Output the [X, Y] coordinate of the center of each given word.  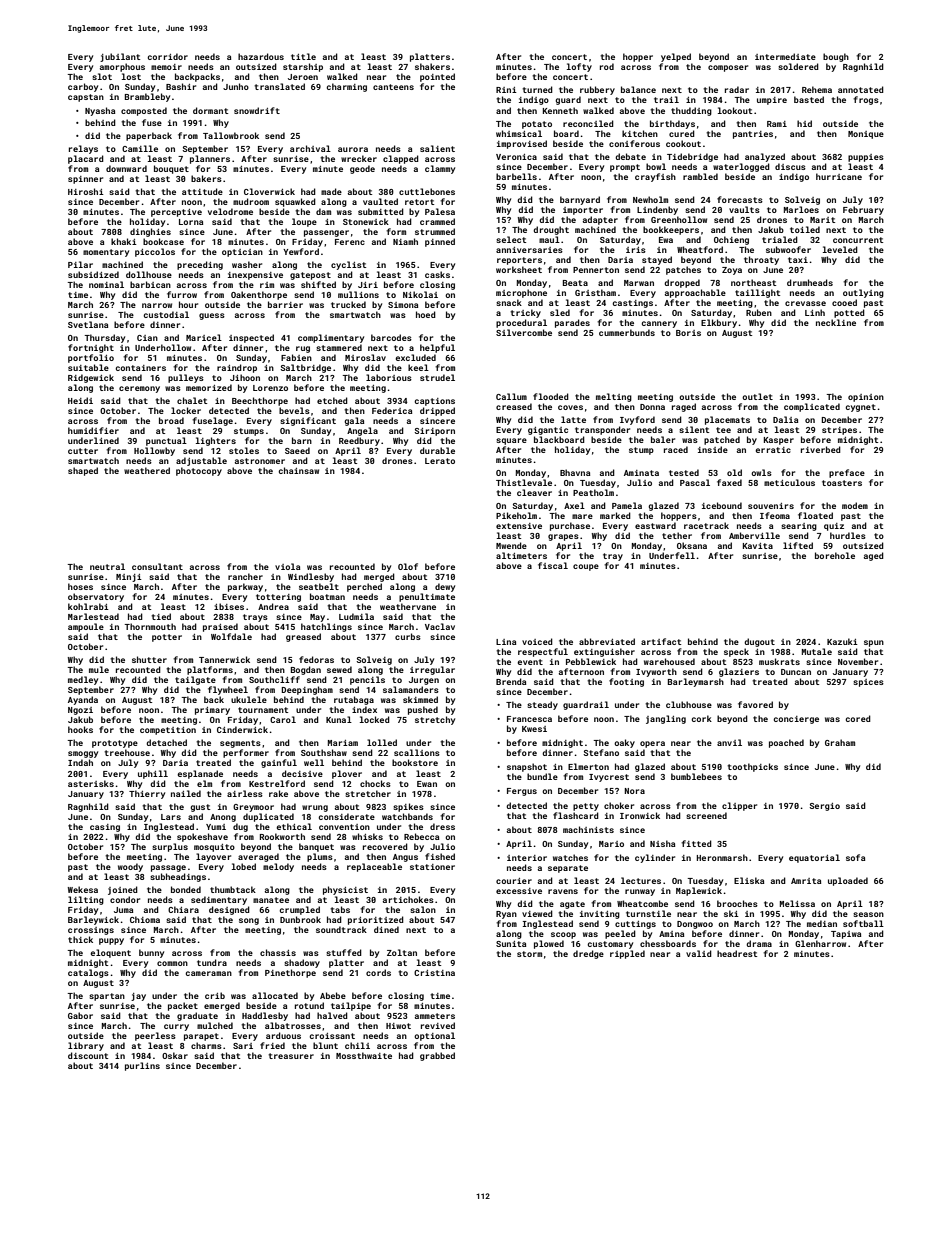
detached [166, 742]
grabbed [437, 1056]
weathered [147, 470]
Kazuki [842, 641]
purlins [142, 1066]
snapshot [527, 767]
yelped [676, 57]
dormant [211, 110]
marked [615, 515]
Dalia [785, 419]
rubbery [597, 90]
